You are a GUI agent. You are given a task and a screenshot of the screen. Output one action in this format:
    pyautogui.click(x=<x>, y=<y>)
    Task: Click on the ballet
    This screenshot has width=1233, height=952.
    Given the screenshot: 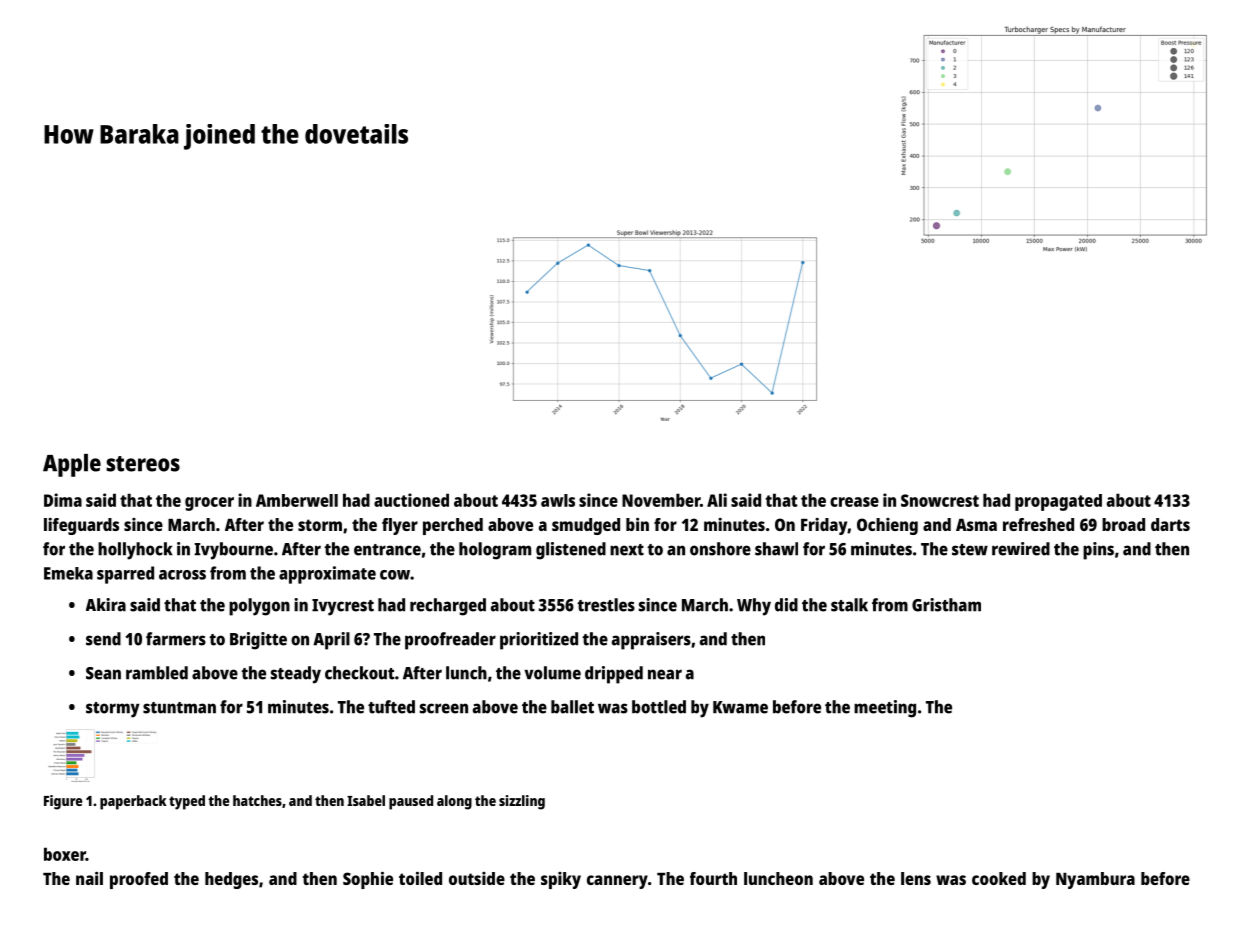 What is the action you would take?
    pyautogui.click(x=572, y=707)
